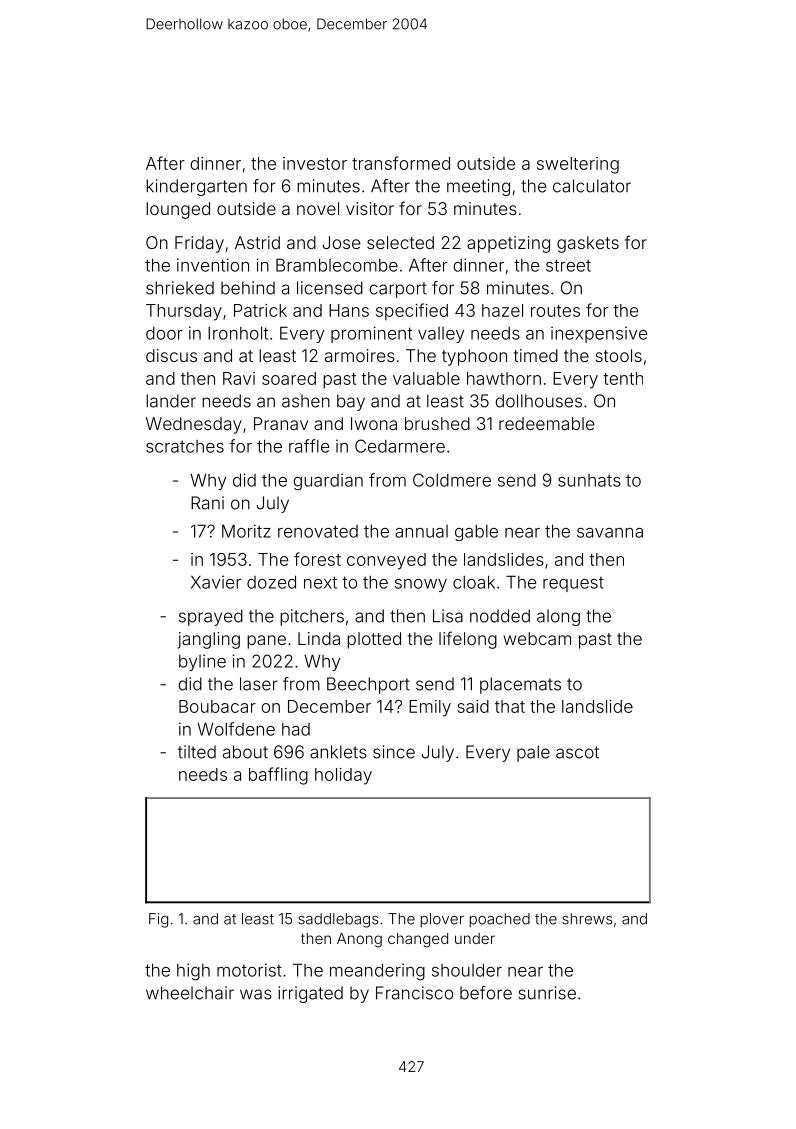 The width and height of the page is (796, 1129). What do you see at coordinates (338, 920) in the page?
I see `saddlebags` at bounding box center [338, 920].
